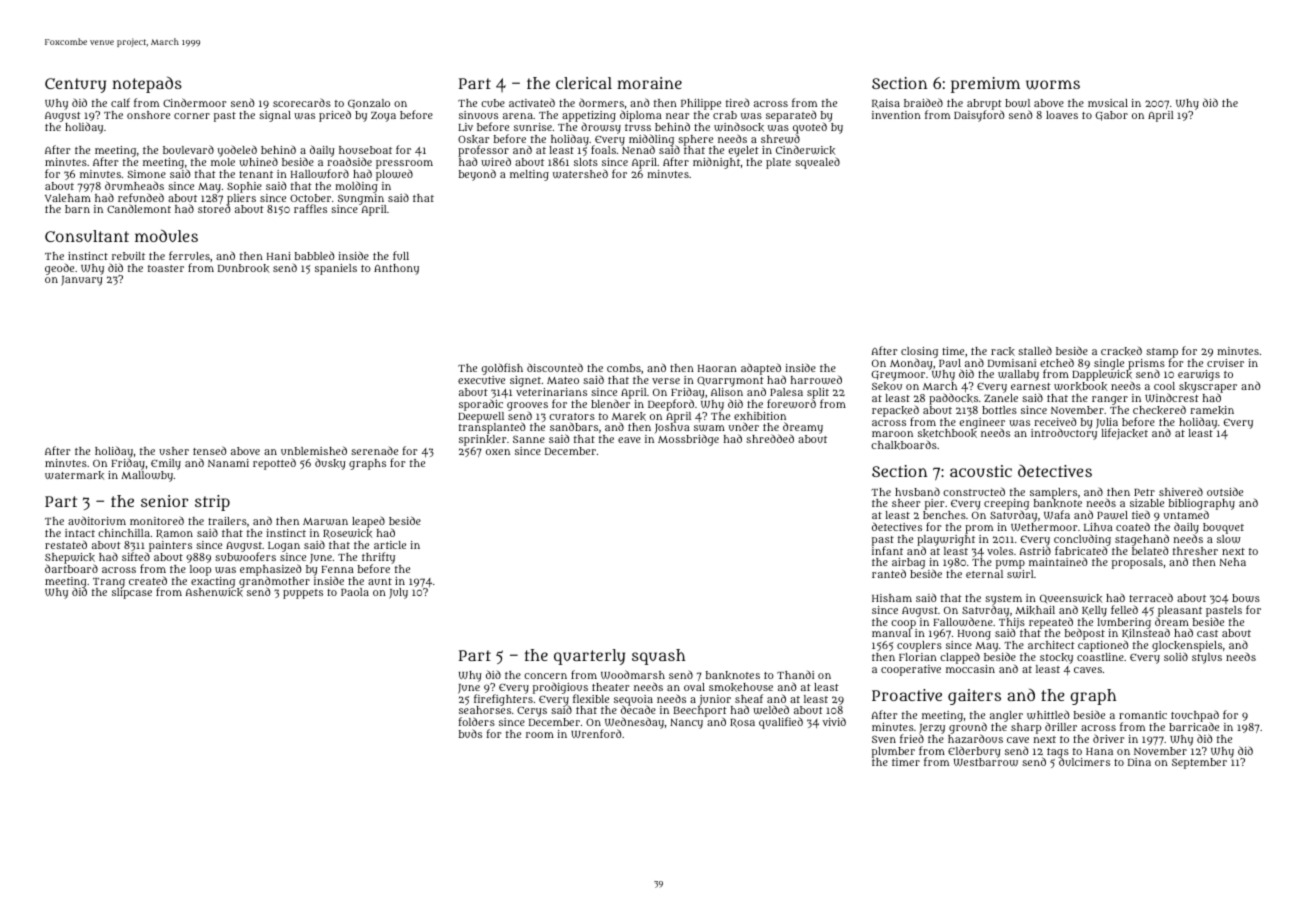 This page has width=1308, height=924. I want to click on airbag, so click(908, 564).
